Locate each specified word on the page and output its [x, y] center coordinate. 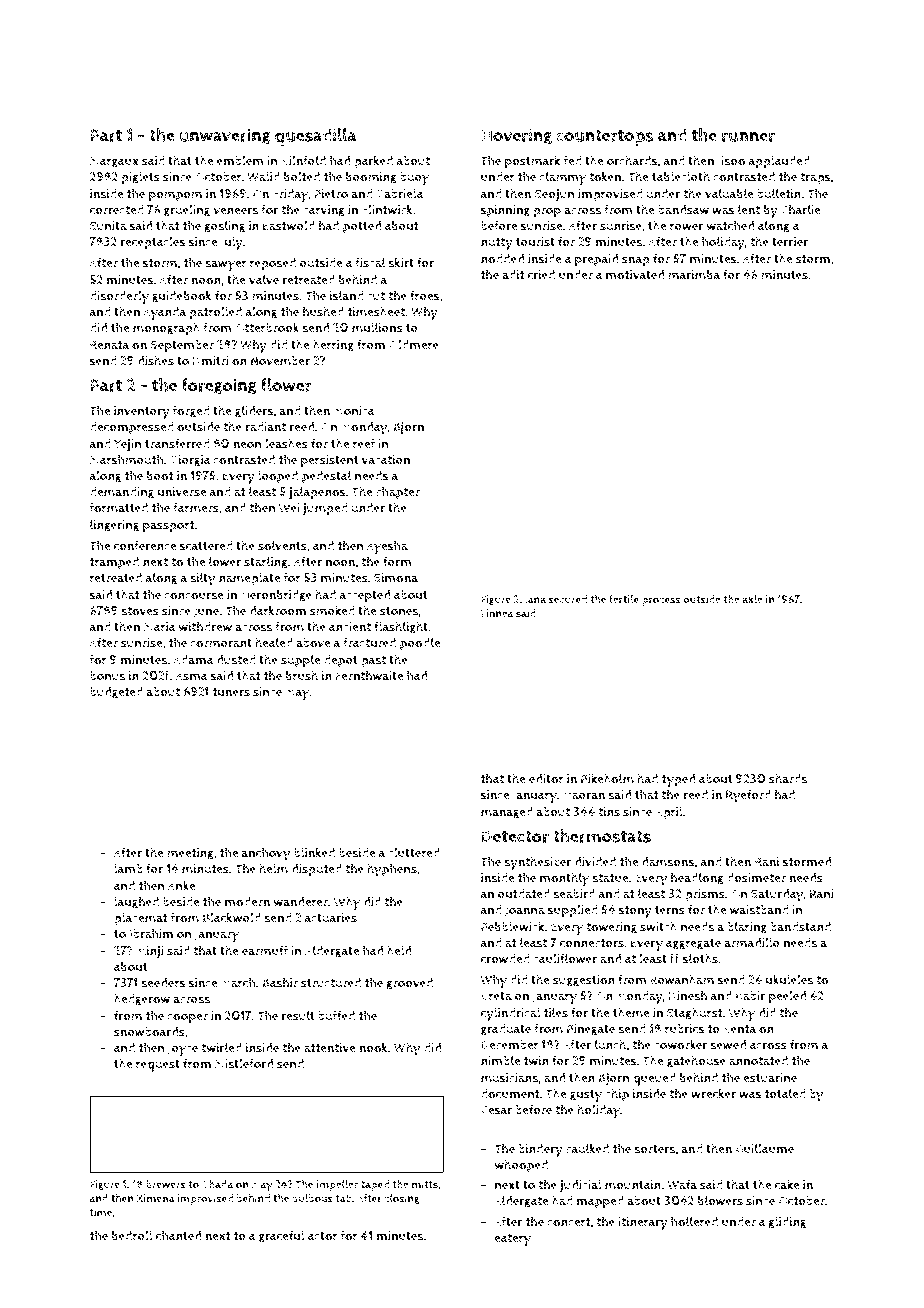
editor [546, 779]
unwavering [225, 136]
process [661, 601]
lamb [128, 868]
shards [788, 778]
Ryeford [748, 796]
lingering [114, 525]
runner [748, 137]
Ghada [218, 1184]
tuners [231, 692]
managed [507, 813]
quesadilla [316, 137]
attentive [330, 1047]
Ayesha [387, 547]
